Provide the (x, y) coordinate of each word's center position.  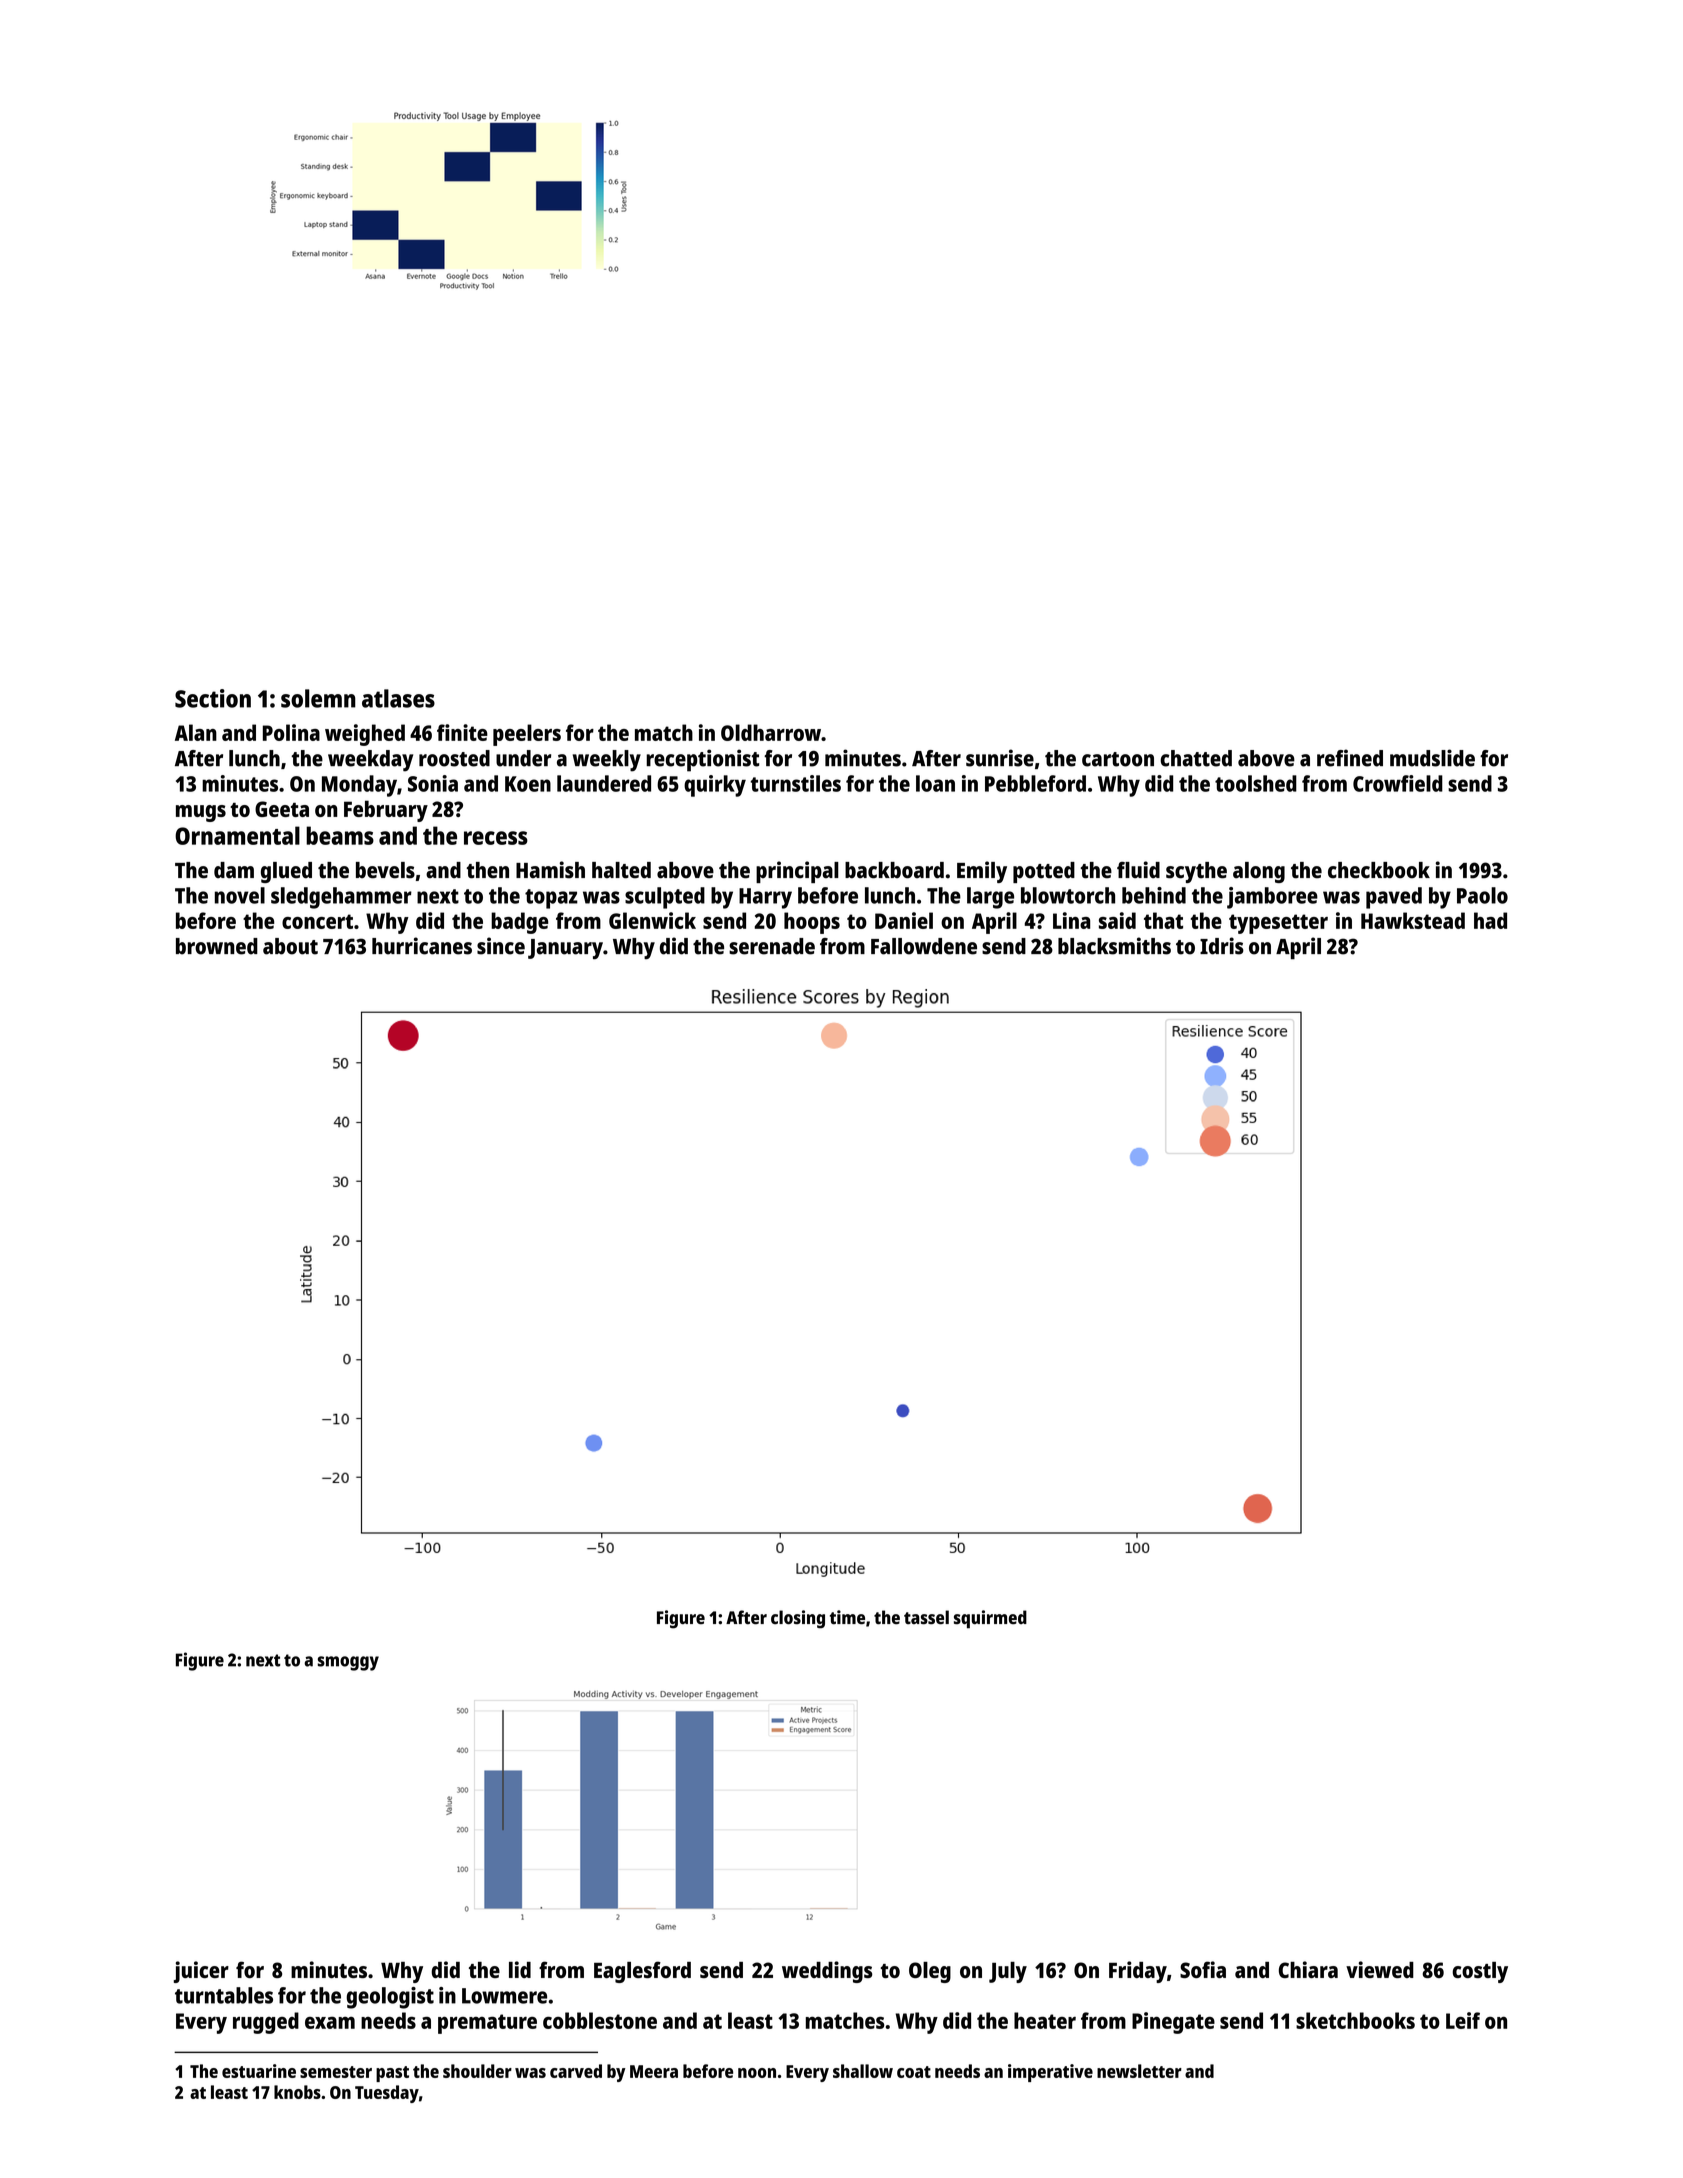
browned (217, 946)
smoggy (348, 1663)
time (847, 1617)
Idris (1222, 946)
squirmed (990, 1619)
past (392, 2074)
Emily (982, 872)
